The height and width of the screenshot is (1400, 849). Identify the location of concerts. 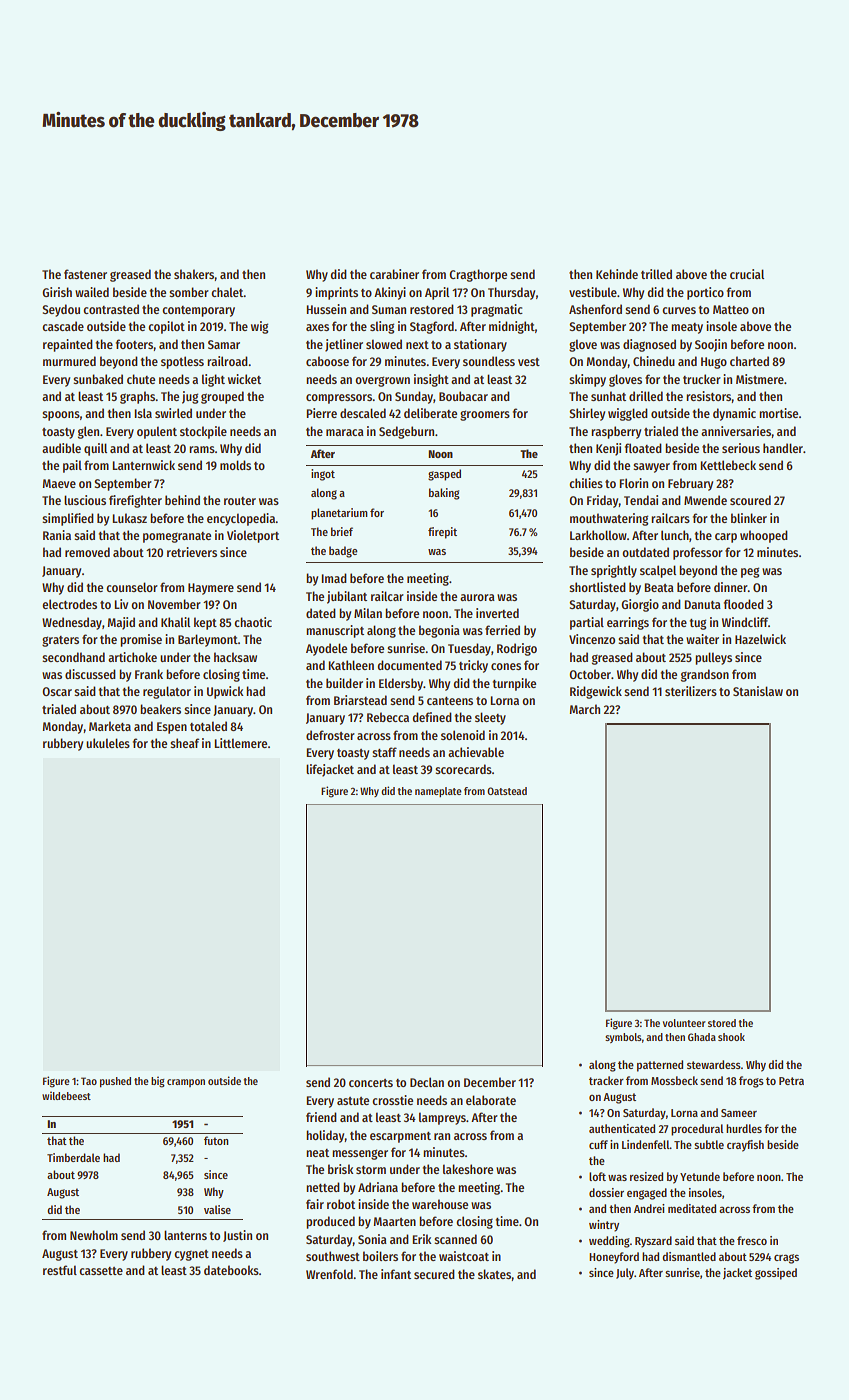
(371, 1083).
